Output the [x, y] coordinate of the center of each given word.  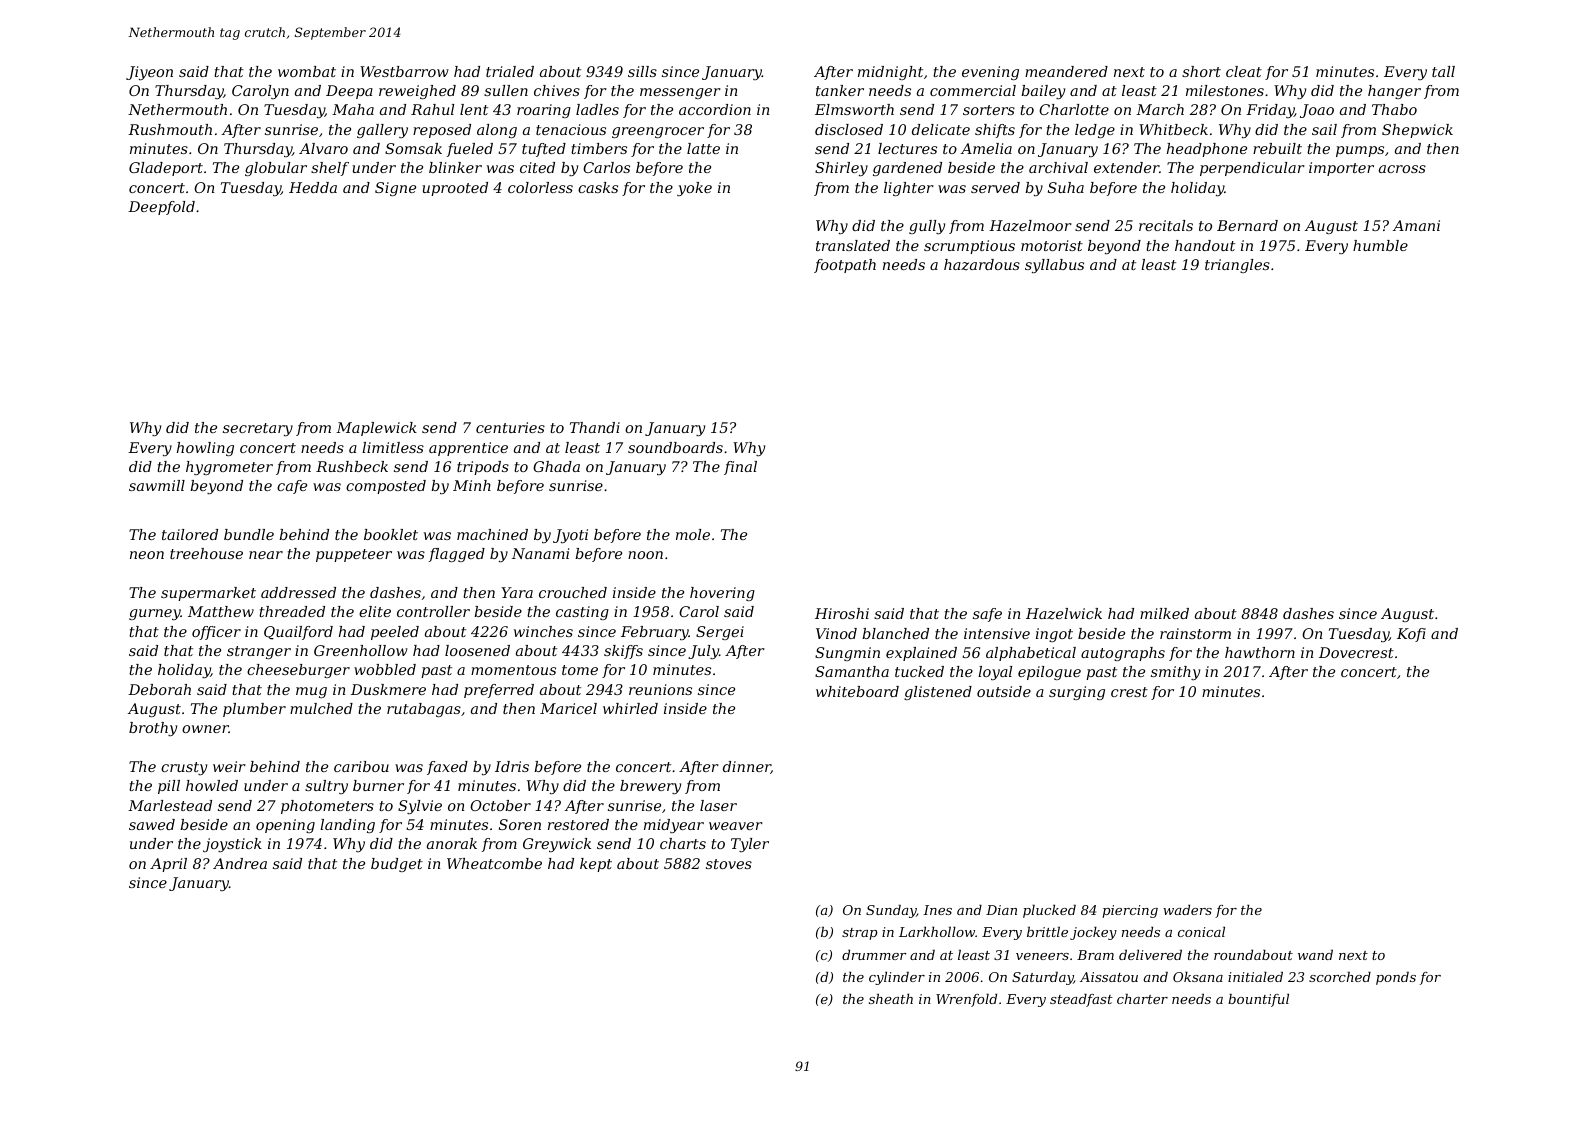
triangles [1237, 266]
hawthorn [1260, 652]
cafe [292, 487]
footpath [845, 266]
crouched [573, 592]
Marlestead [170, 805]
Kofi [1411, 635]
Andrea [240, 863]
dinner [747, 767]
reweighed [417, 92]
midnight [890, 73]
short [1201, 71]
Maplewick [376, 429]
